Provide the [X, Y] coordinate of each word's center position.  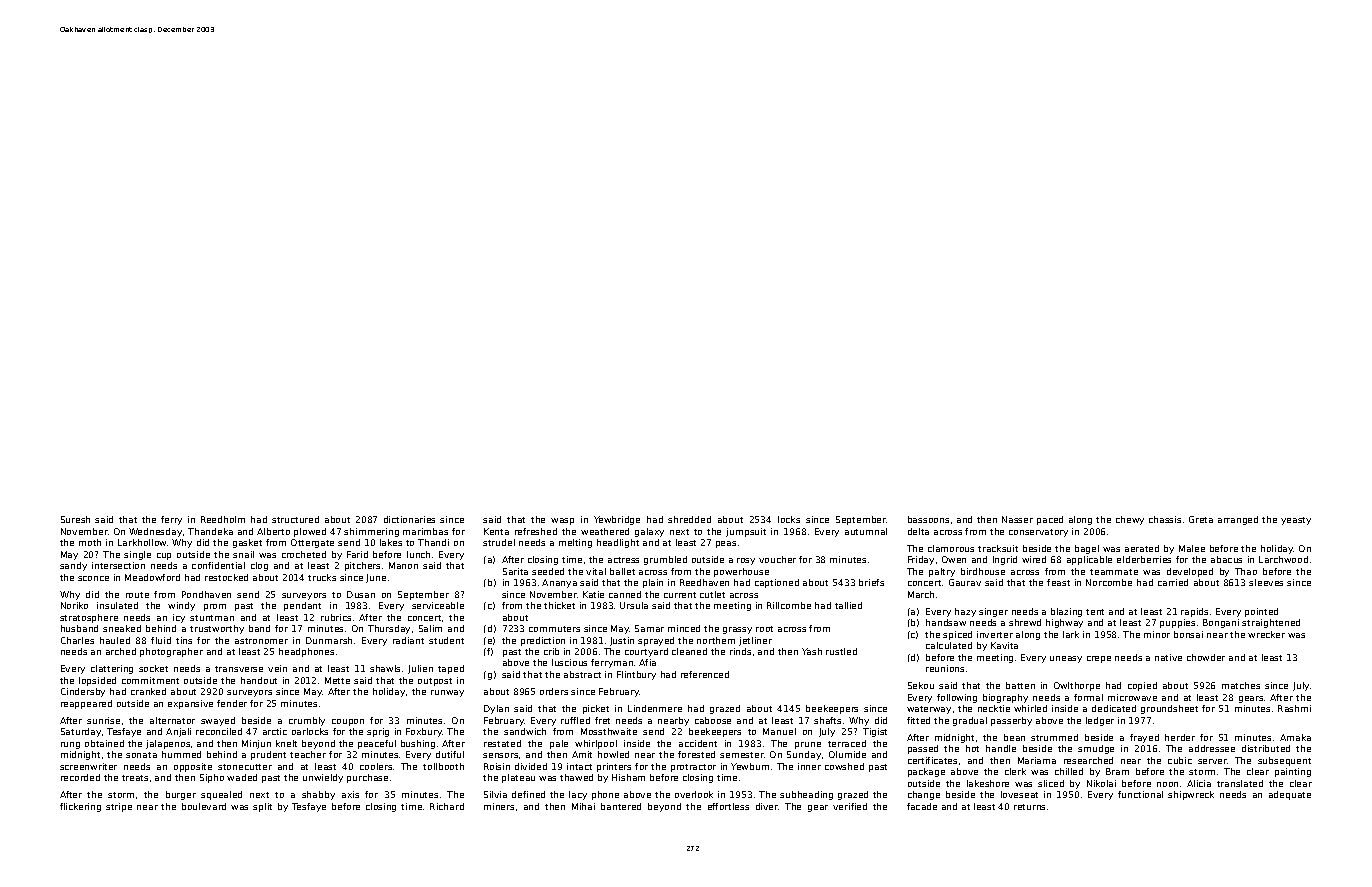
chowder [1206, 657]
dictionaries [409, 519]
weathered [605, 531]
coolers [376, 766]
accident [698, 743]
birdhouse [983, 571]
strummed [1054, 737]
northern [716, 640]
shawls [385, 668]
